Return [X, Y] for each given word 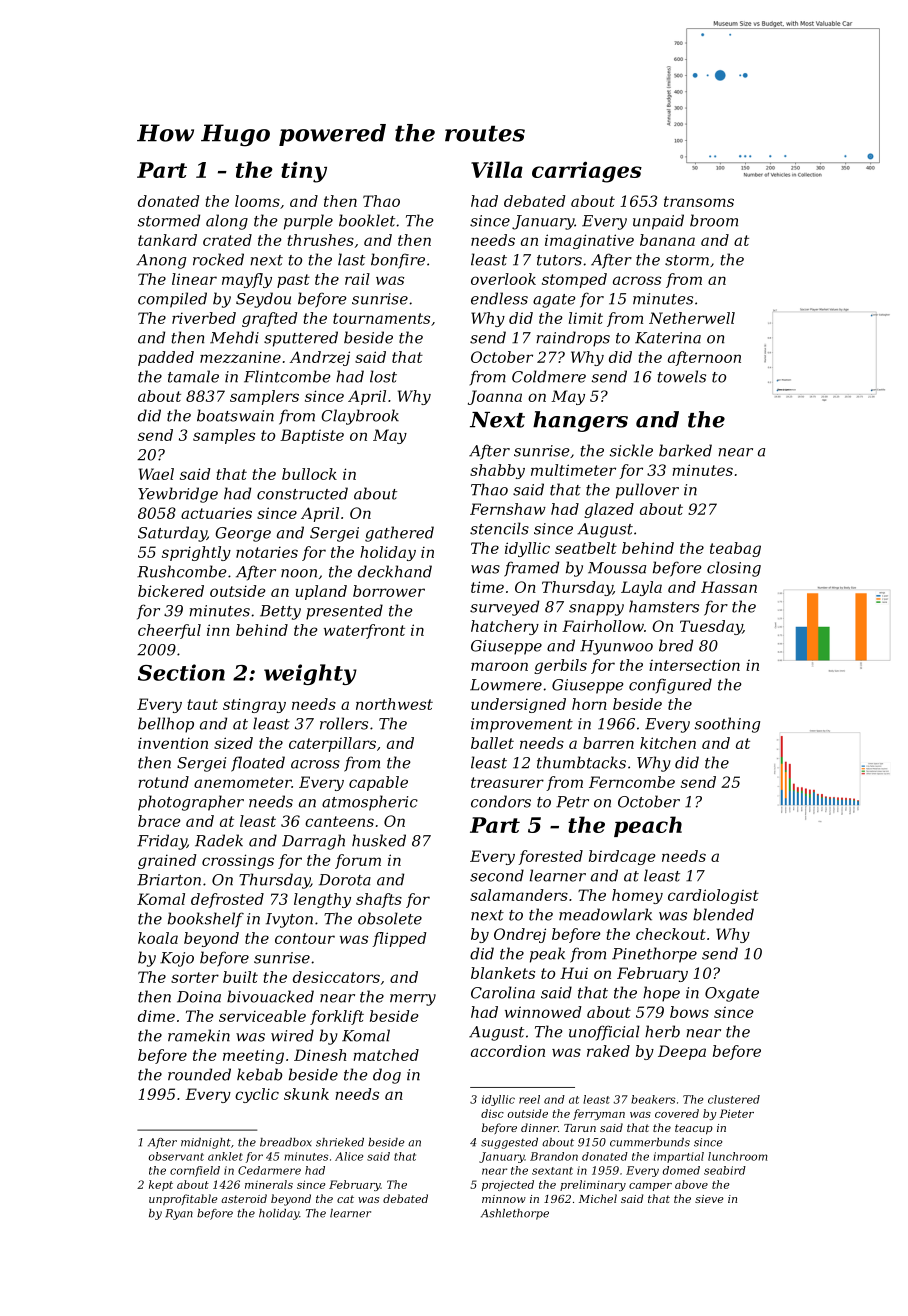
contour [305, 938]
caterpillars [332, 744]
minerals [269, 1184]
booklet [367, 220]
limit [586, 318]
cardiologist [713, 896]
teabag [735, 549]
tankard [167, 240]
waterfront [364, 631]
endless [499, 298]
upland [321, 592]
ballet [492, 743]
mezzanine [240, 357]
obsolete [390, 918]
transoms [699, 201]
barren [608, 743]
